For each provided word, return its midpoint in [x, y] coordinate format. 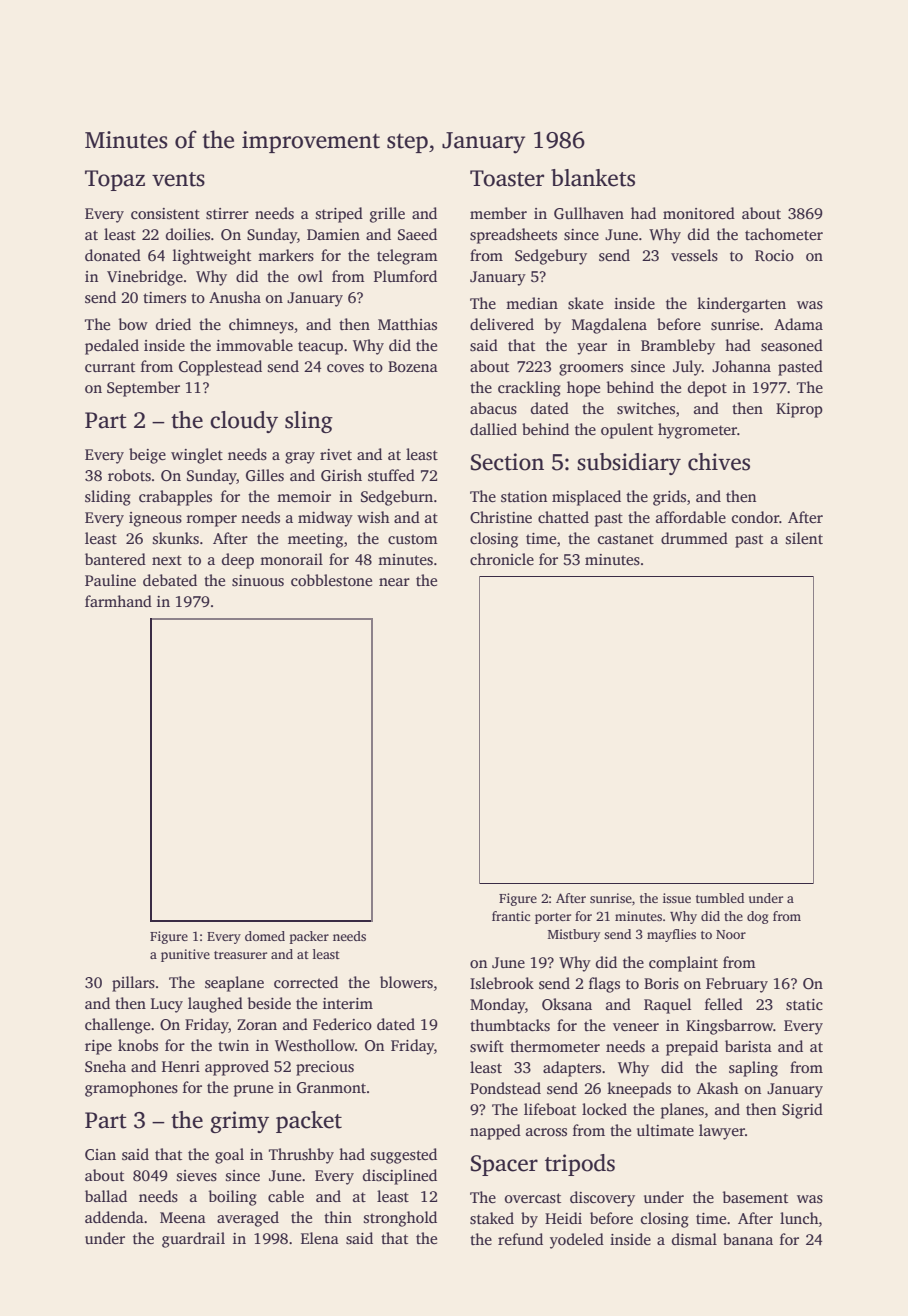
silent [804, 538]
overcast [533, 1198]
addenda [114, 1217]
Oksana [567, 1004]
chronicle [502, 559]
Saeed [417, 234]
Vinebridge [145, 278]
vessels [694, 255]
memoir [304, 496]
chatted [563, 517]
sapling [753, 1069]
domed [265, 936]
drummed [694, 538]
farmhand [118, 601]
